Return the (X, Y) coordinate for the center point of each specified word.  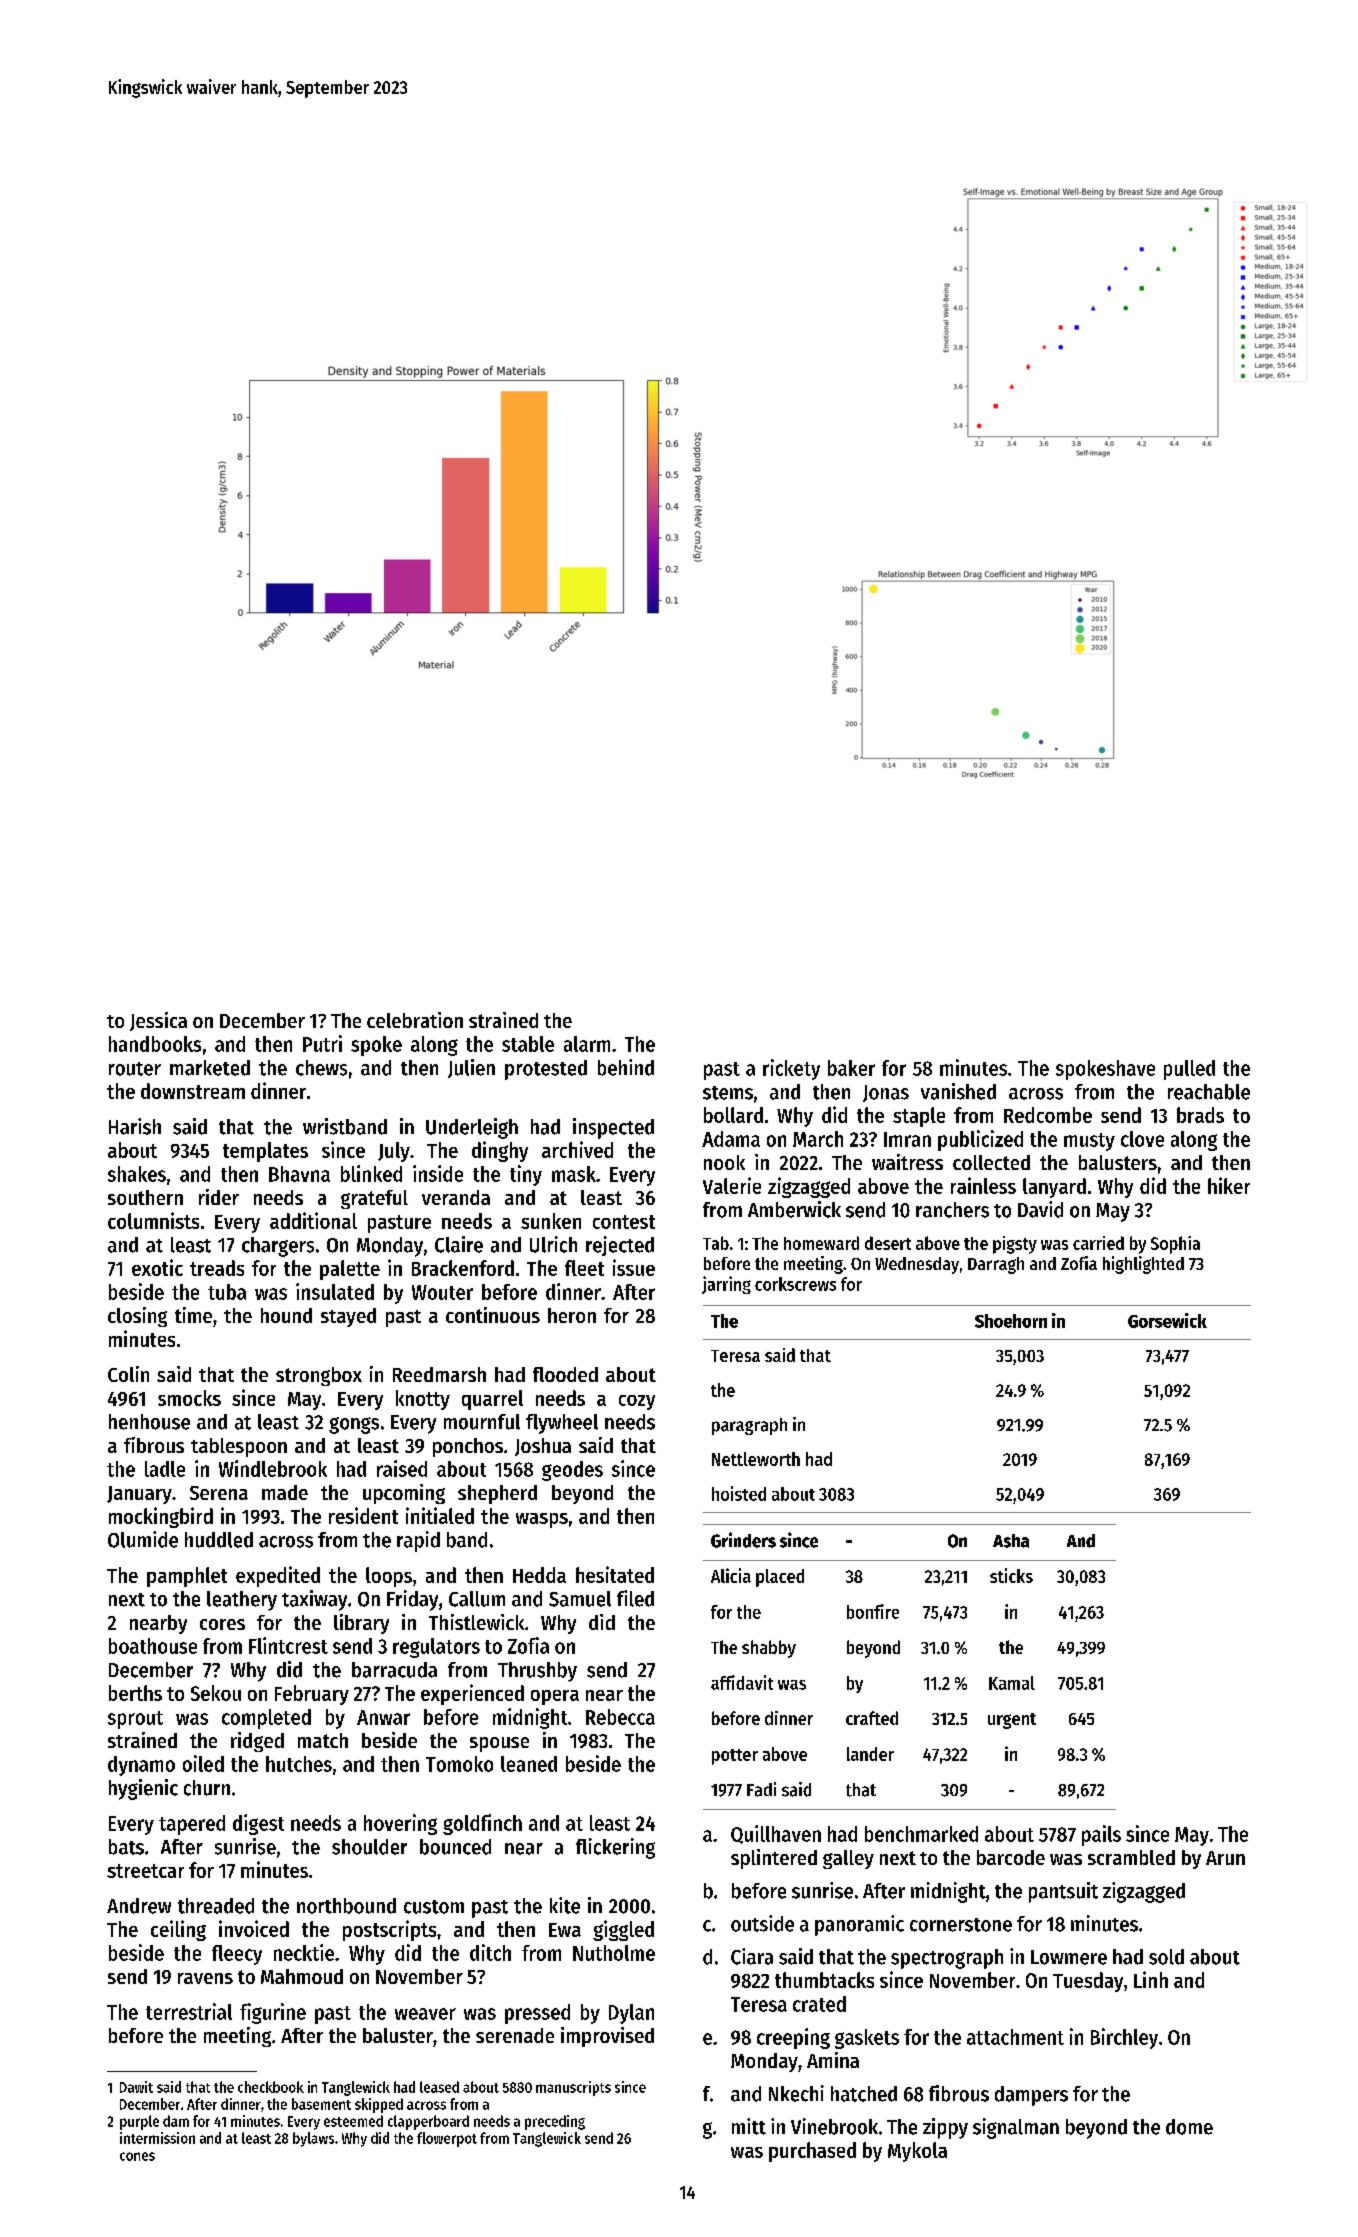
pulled (1189, 1070)
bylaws (313, 2139)
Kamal (1012, 1683)
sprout (135, 1720)
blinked (371, 1173)
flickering (615, 1848)
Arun (1225, 1858)
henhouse (149, 1422)
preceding (555, 2122)
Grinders (743, 1540)
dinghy (500, 1151)
